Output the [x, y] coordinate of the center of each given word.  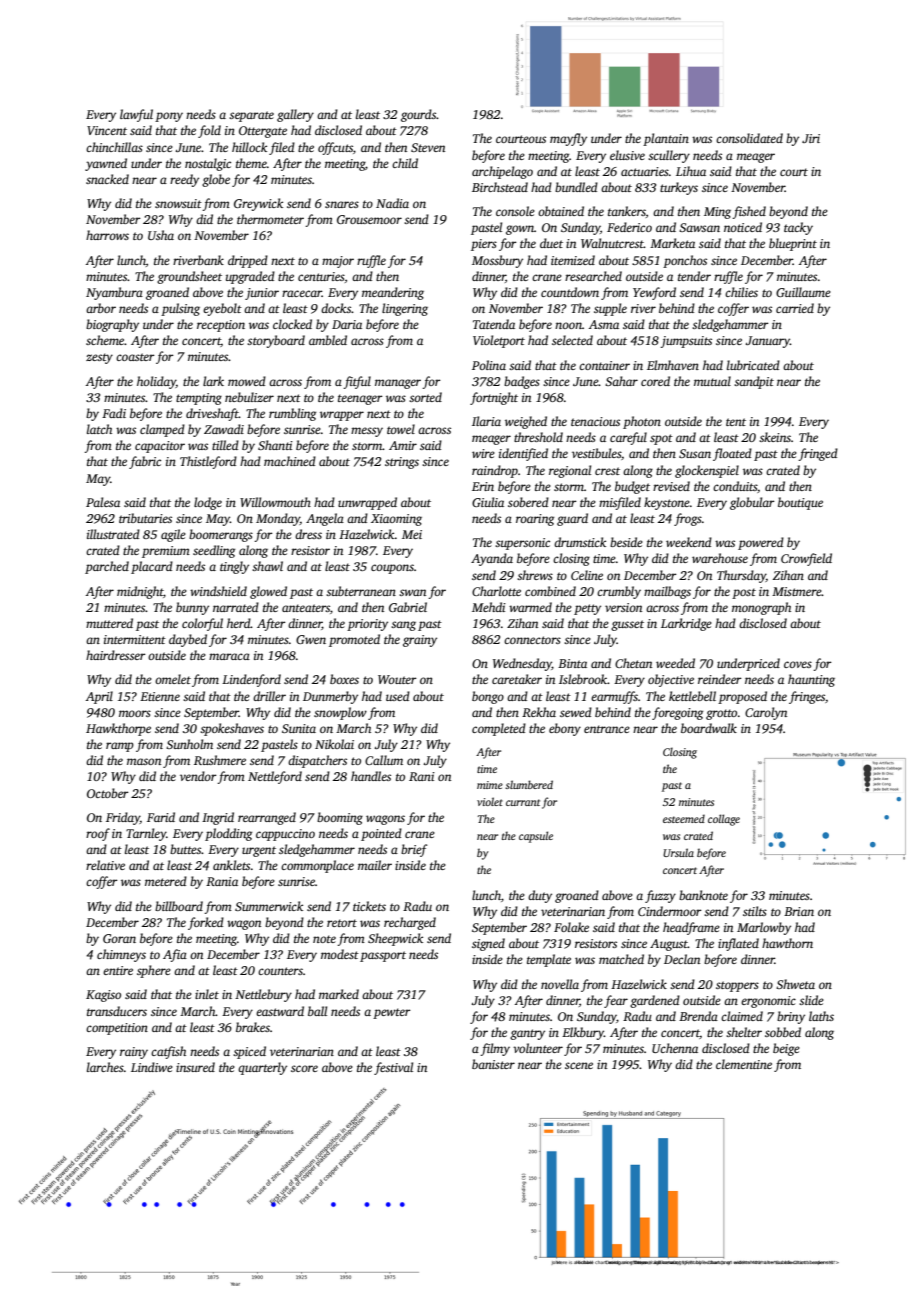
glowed [268, 592]
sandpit [754, 382]
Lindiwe [152, 1067]
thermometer [270, 219]
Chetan [633, 663]
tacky [798, 228]
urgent [259, 851]
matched [621, 959]
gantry [527, 1034]
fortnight [494, 398]
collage [724, 820]
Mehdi [489, 607]
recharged [410, 923]
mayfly [568, 139]
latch [99, 429]
